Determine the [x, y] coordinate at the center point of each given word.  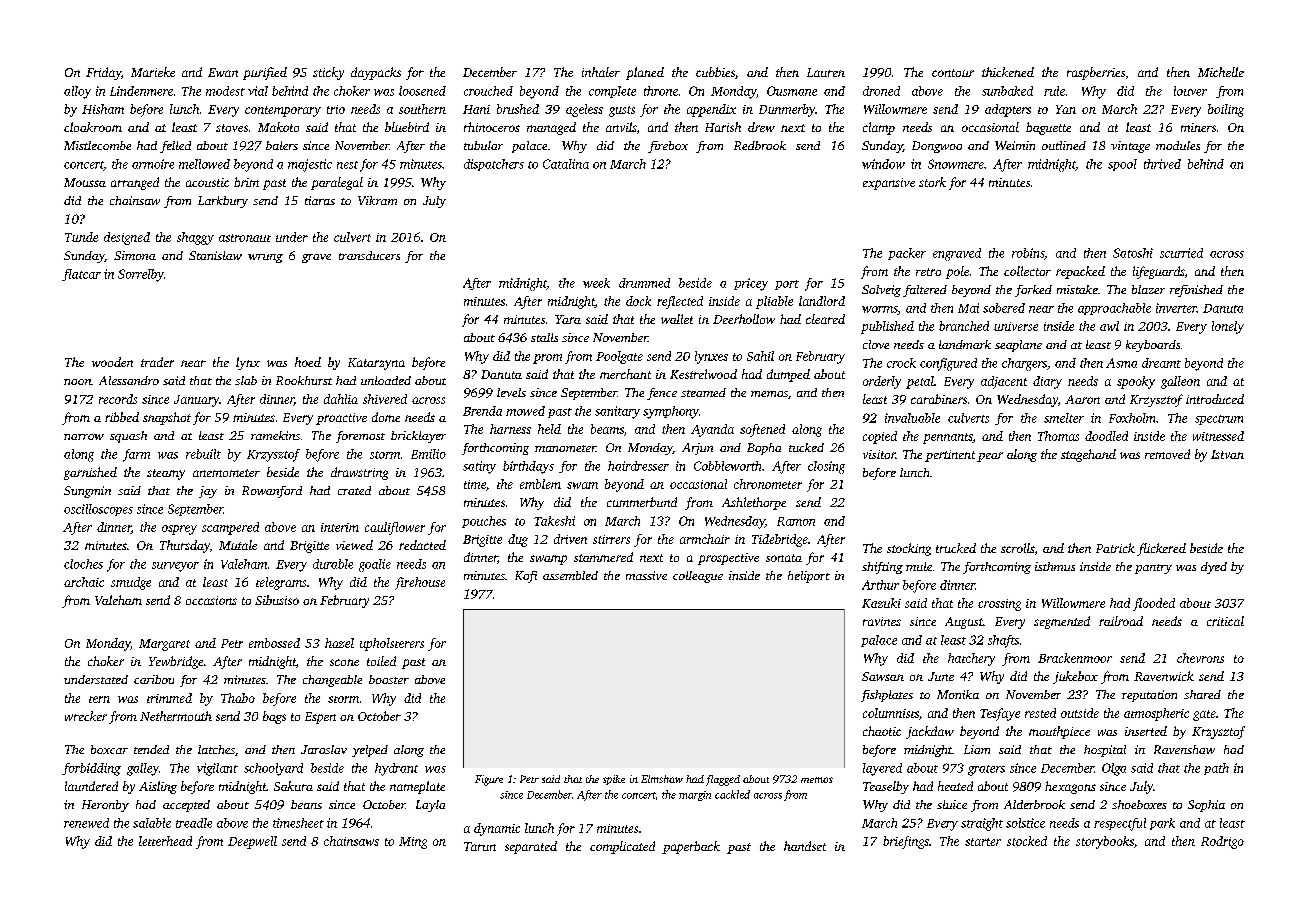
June [941, 676]
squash [128, 437]
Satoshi [1133, 253]
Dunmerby [787, 110]
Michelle [1221, 72]
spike [614, 780]
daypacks [376, 73]
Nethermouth [176, 716]
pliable [774, 302]
